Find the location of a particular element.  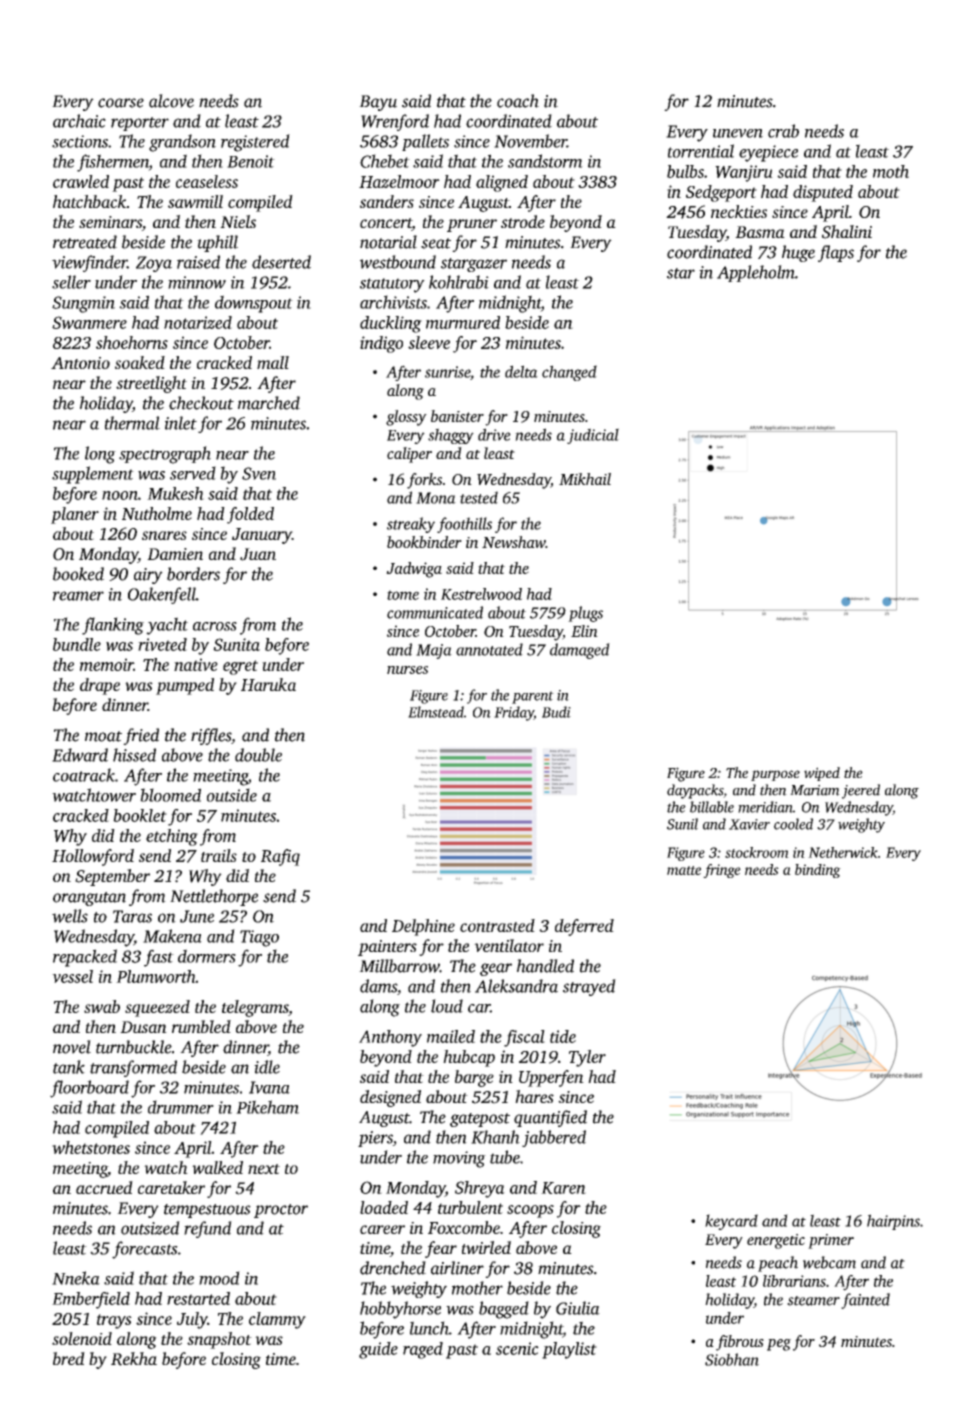

caliper is located at coordinates (409, 455).
